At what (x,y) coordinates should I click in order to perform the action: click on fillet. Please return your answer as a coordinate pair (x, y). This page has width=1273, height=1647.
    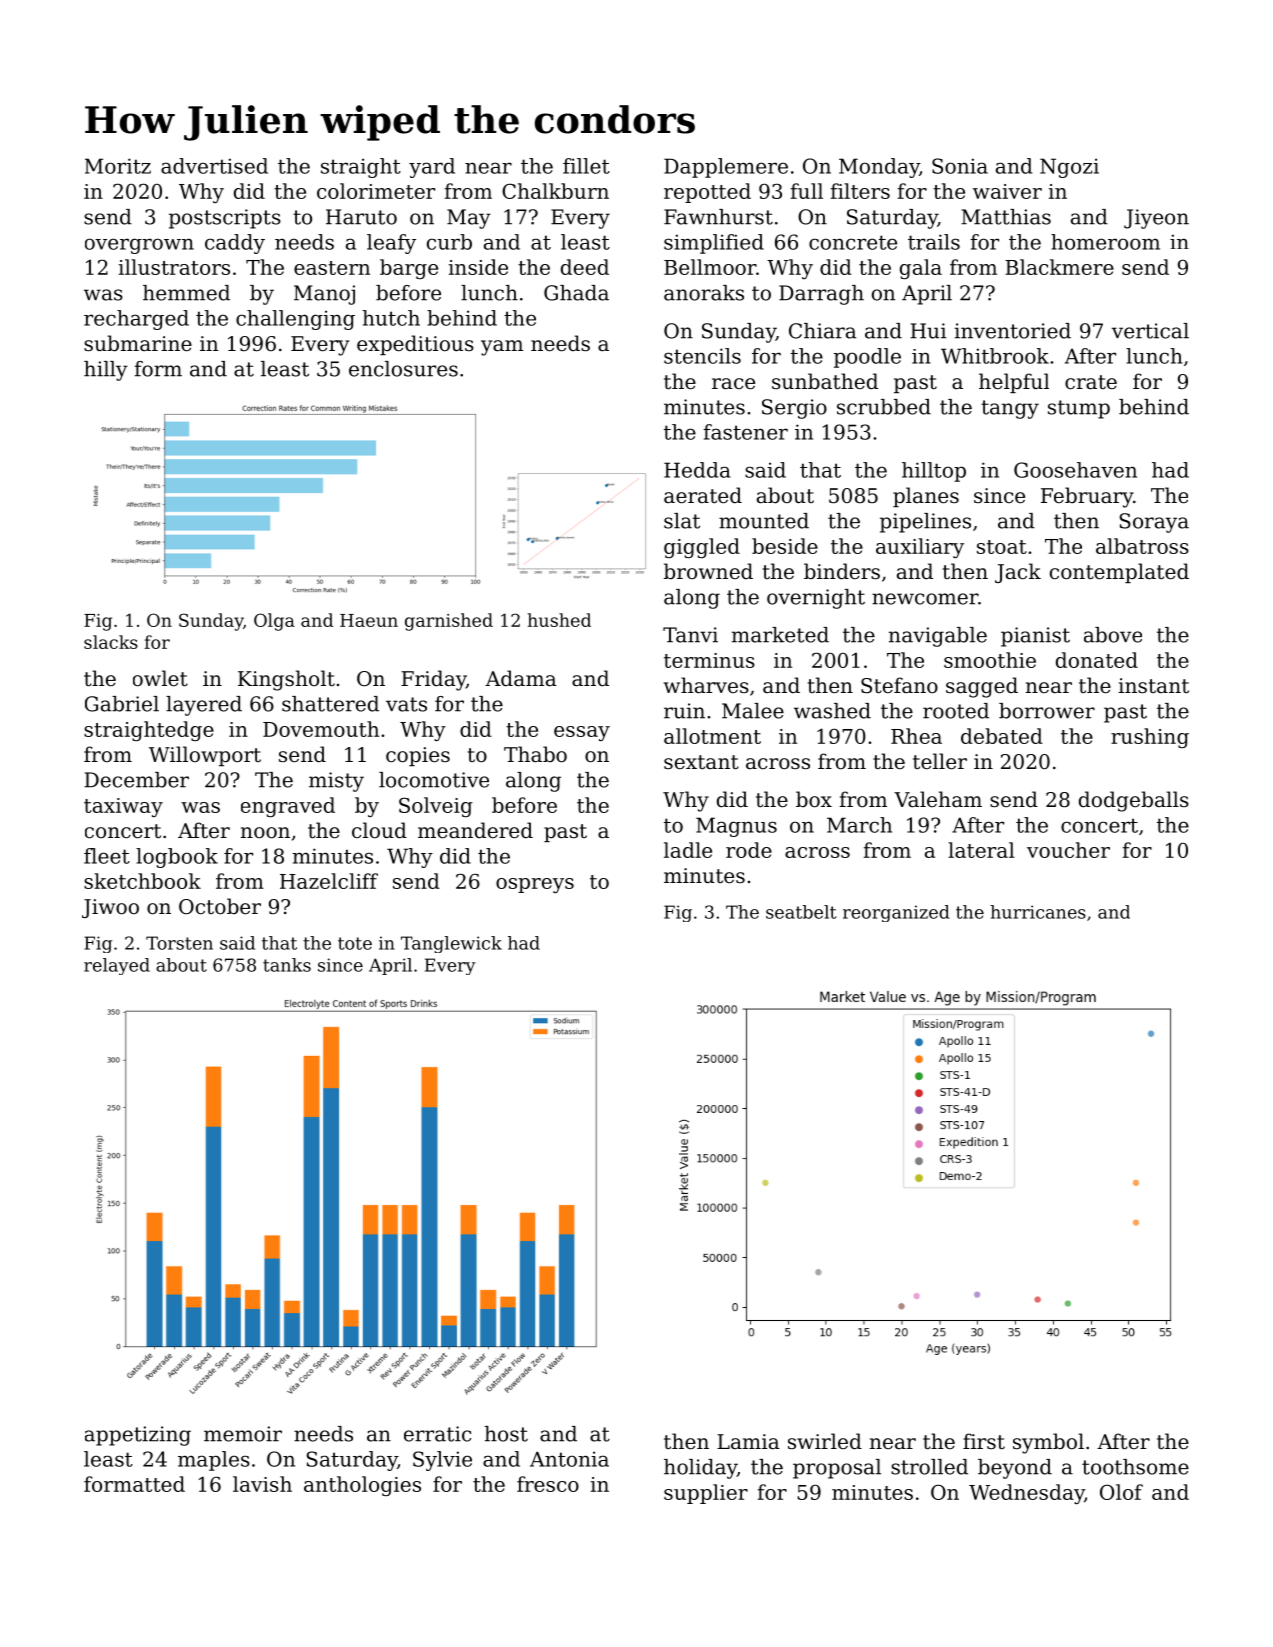
    Looking at the image, I should click on (586, 166).
